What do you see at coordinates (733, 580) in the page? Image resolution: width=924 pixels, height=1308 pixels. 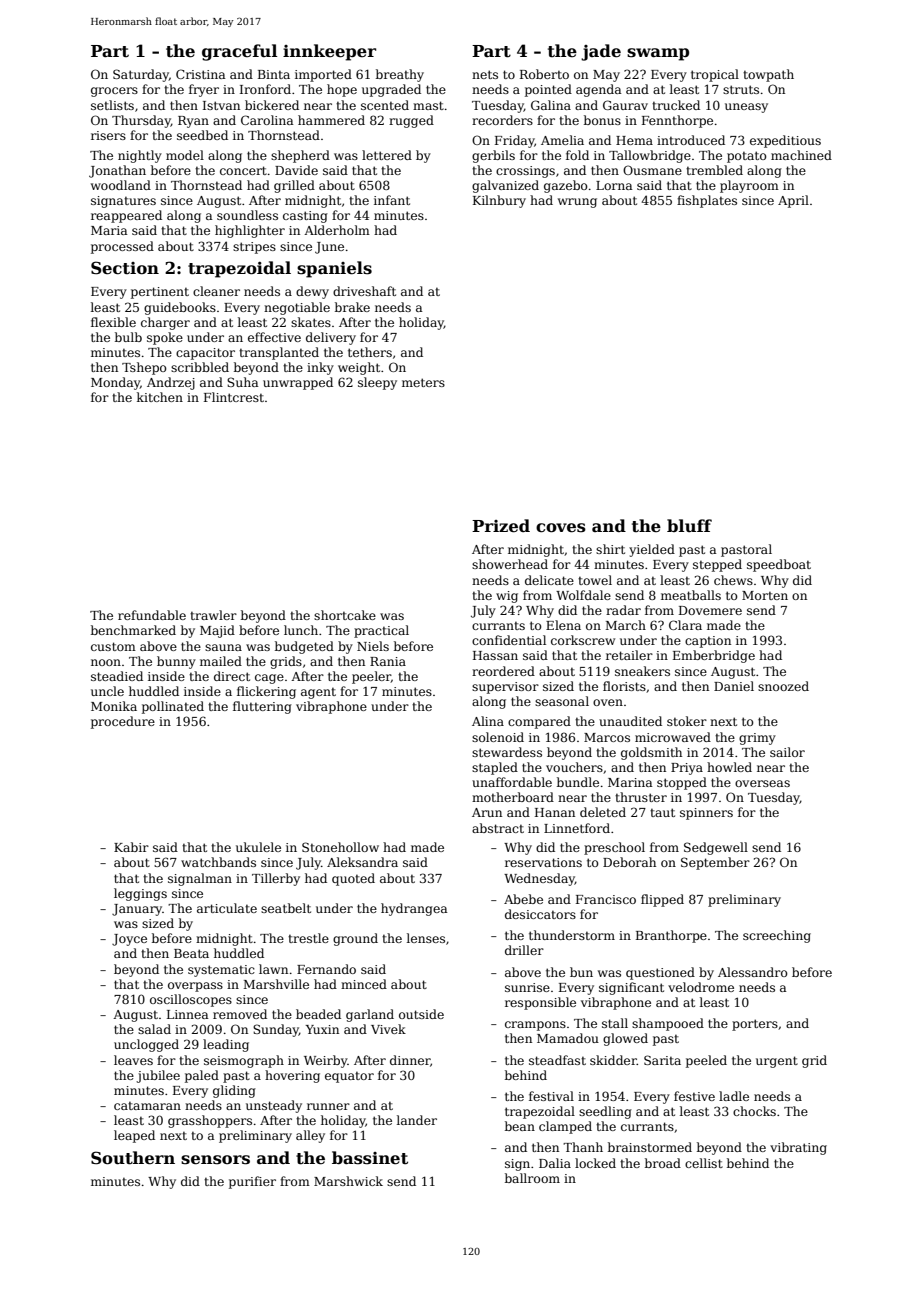 I see `chews` at bounding box center [733, 580].
